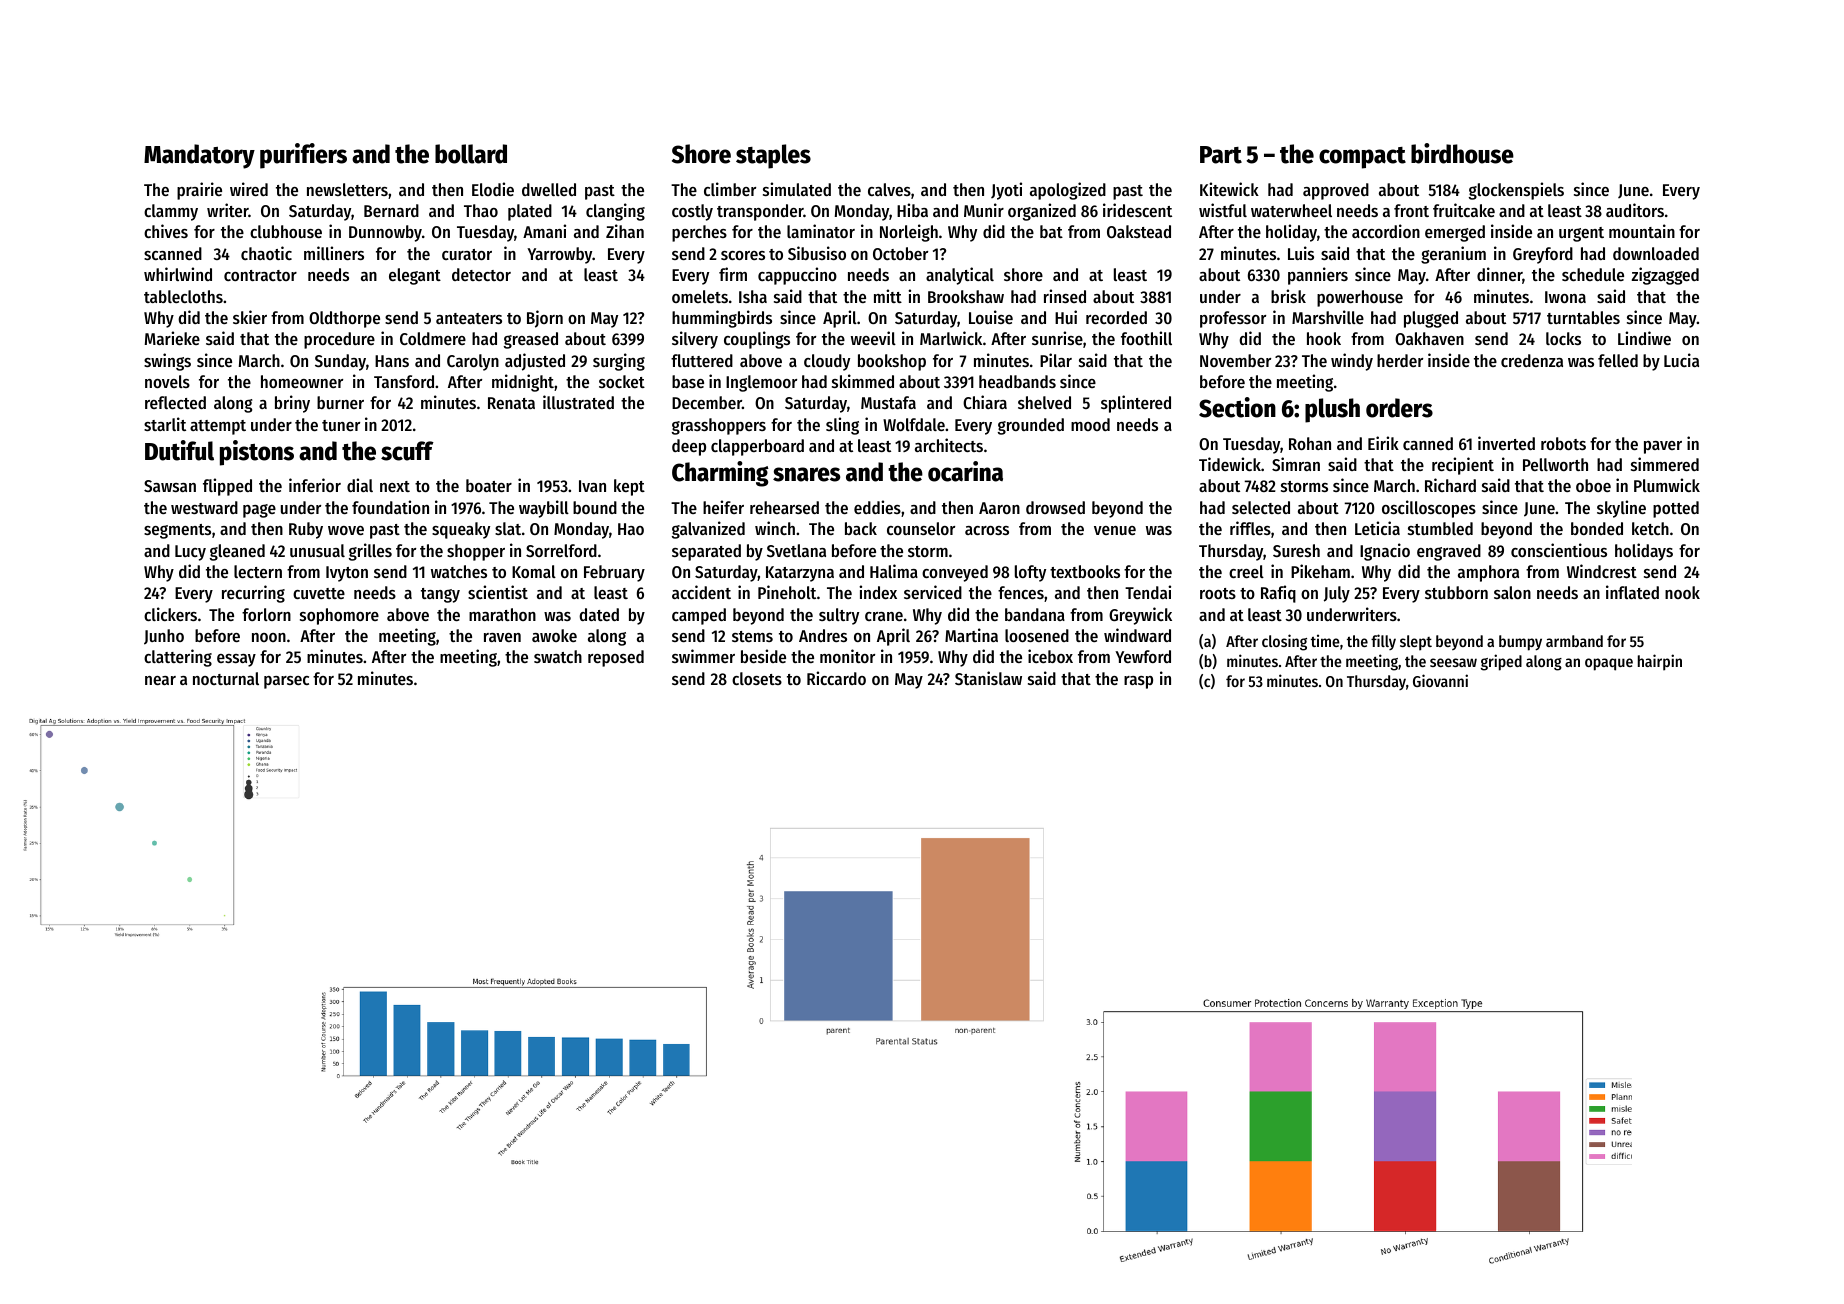  What do you see at coordinates (1635, 210) in the image?
I see `auditors` at bounding box center [1635, 210].
